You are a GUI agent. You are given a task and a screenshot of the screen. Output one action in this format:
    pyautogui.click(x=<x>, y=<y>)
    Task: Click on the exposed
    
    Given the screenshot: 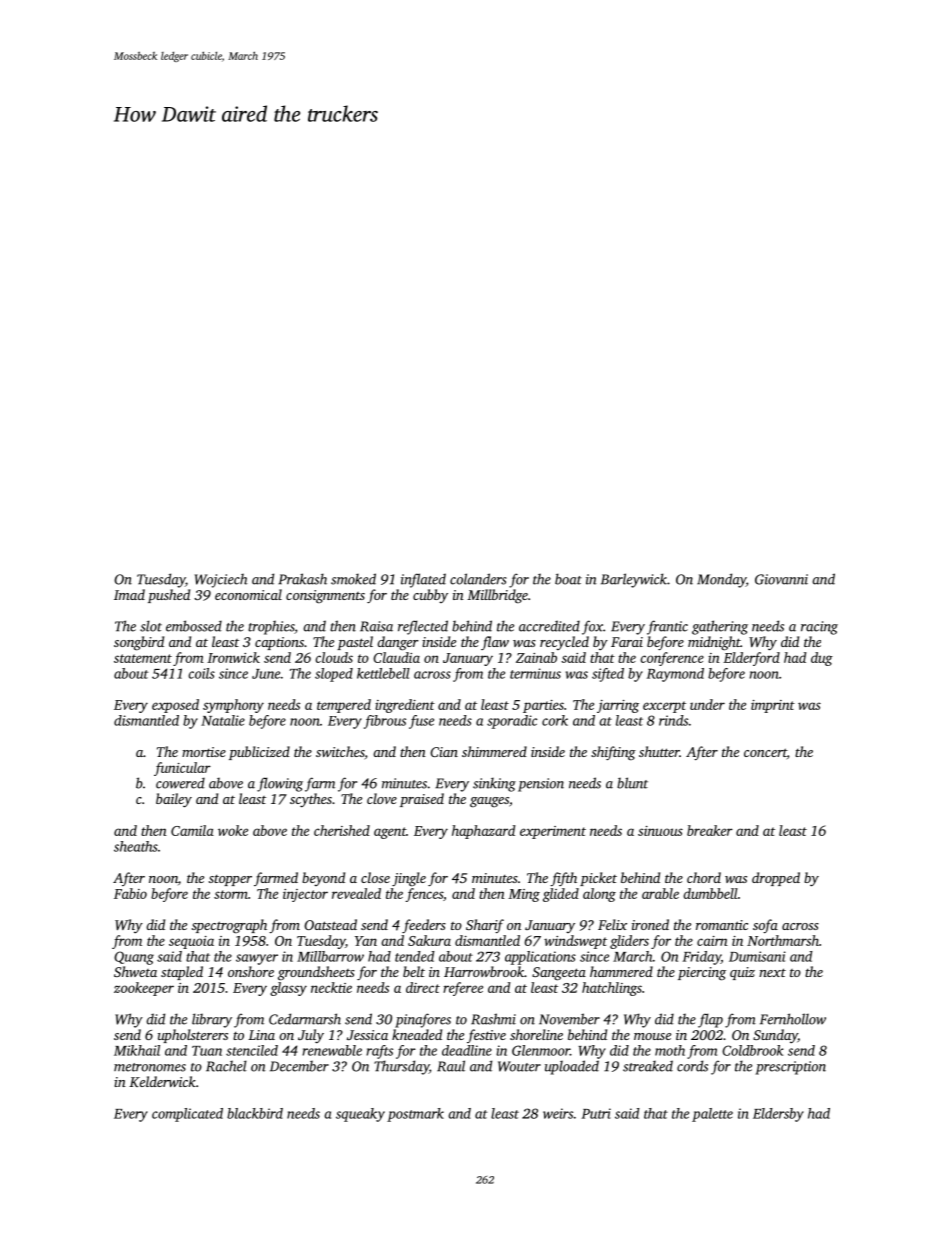 What is the action you would take?
    pyautogui.click(x=175, y=706)
